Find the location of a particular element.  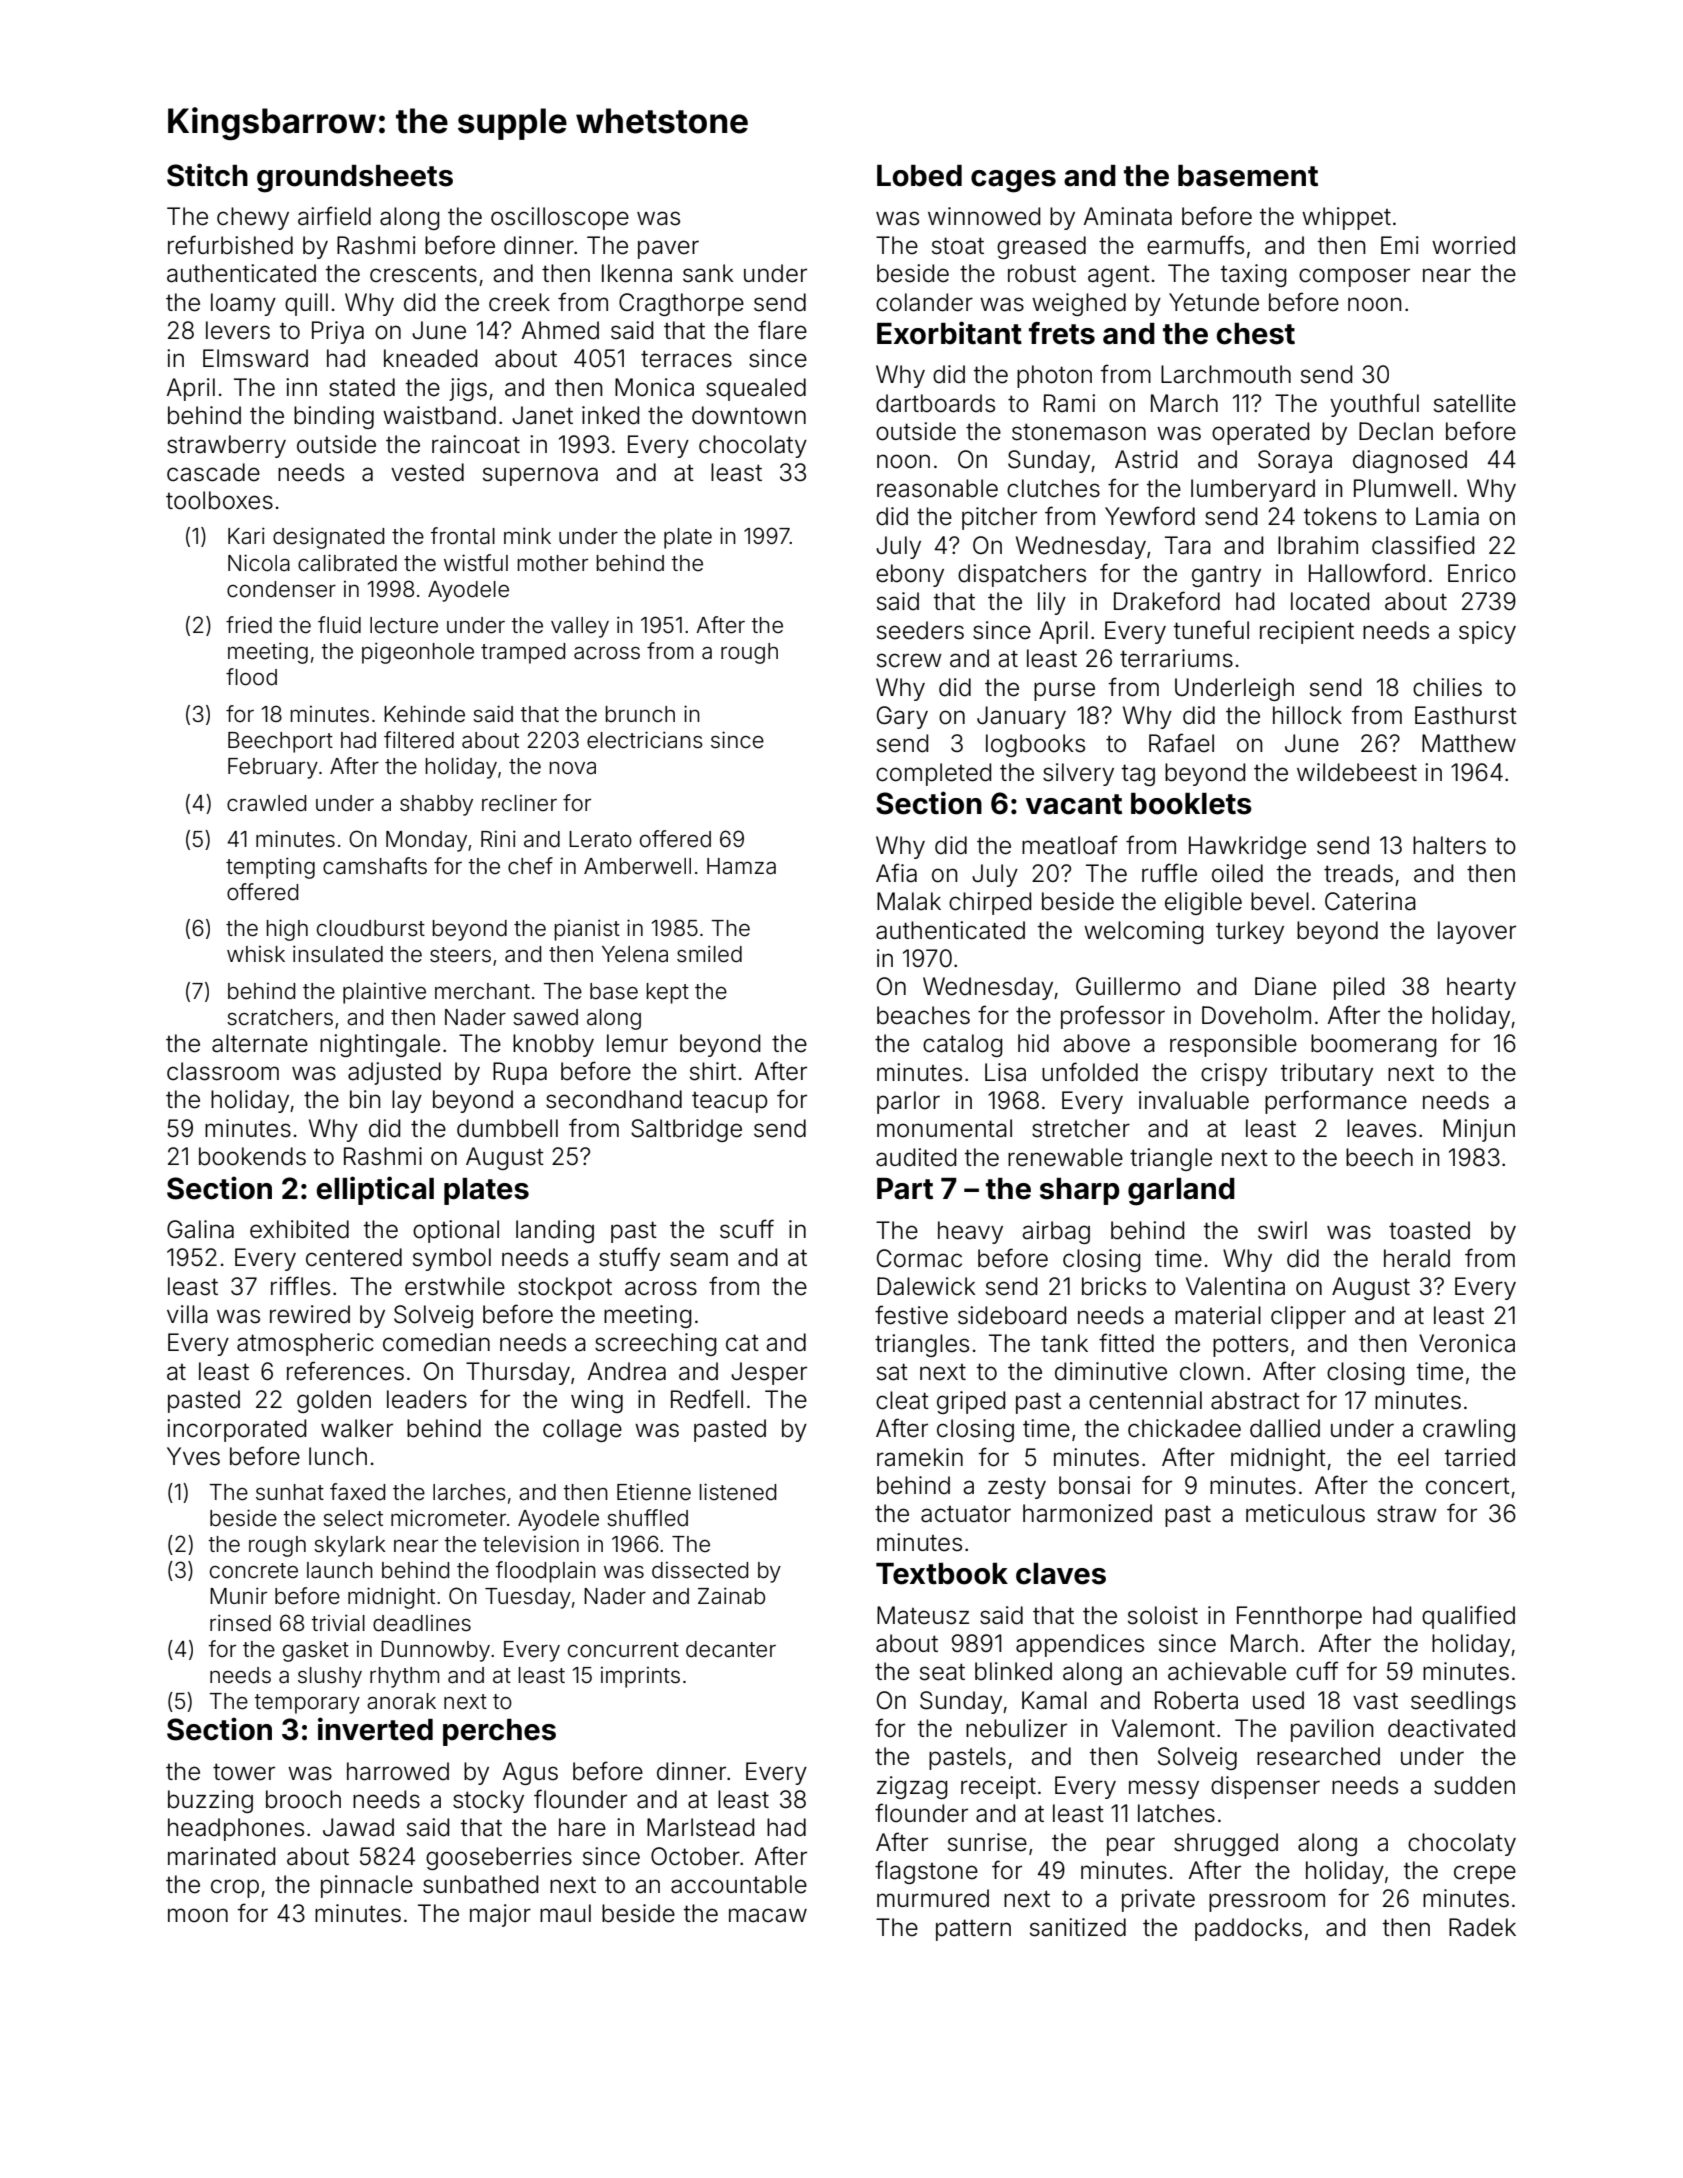

maul is located at coordinates (565, 1913).
